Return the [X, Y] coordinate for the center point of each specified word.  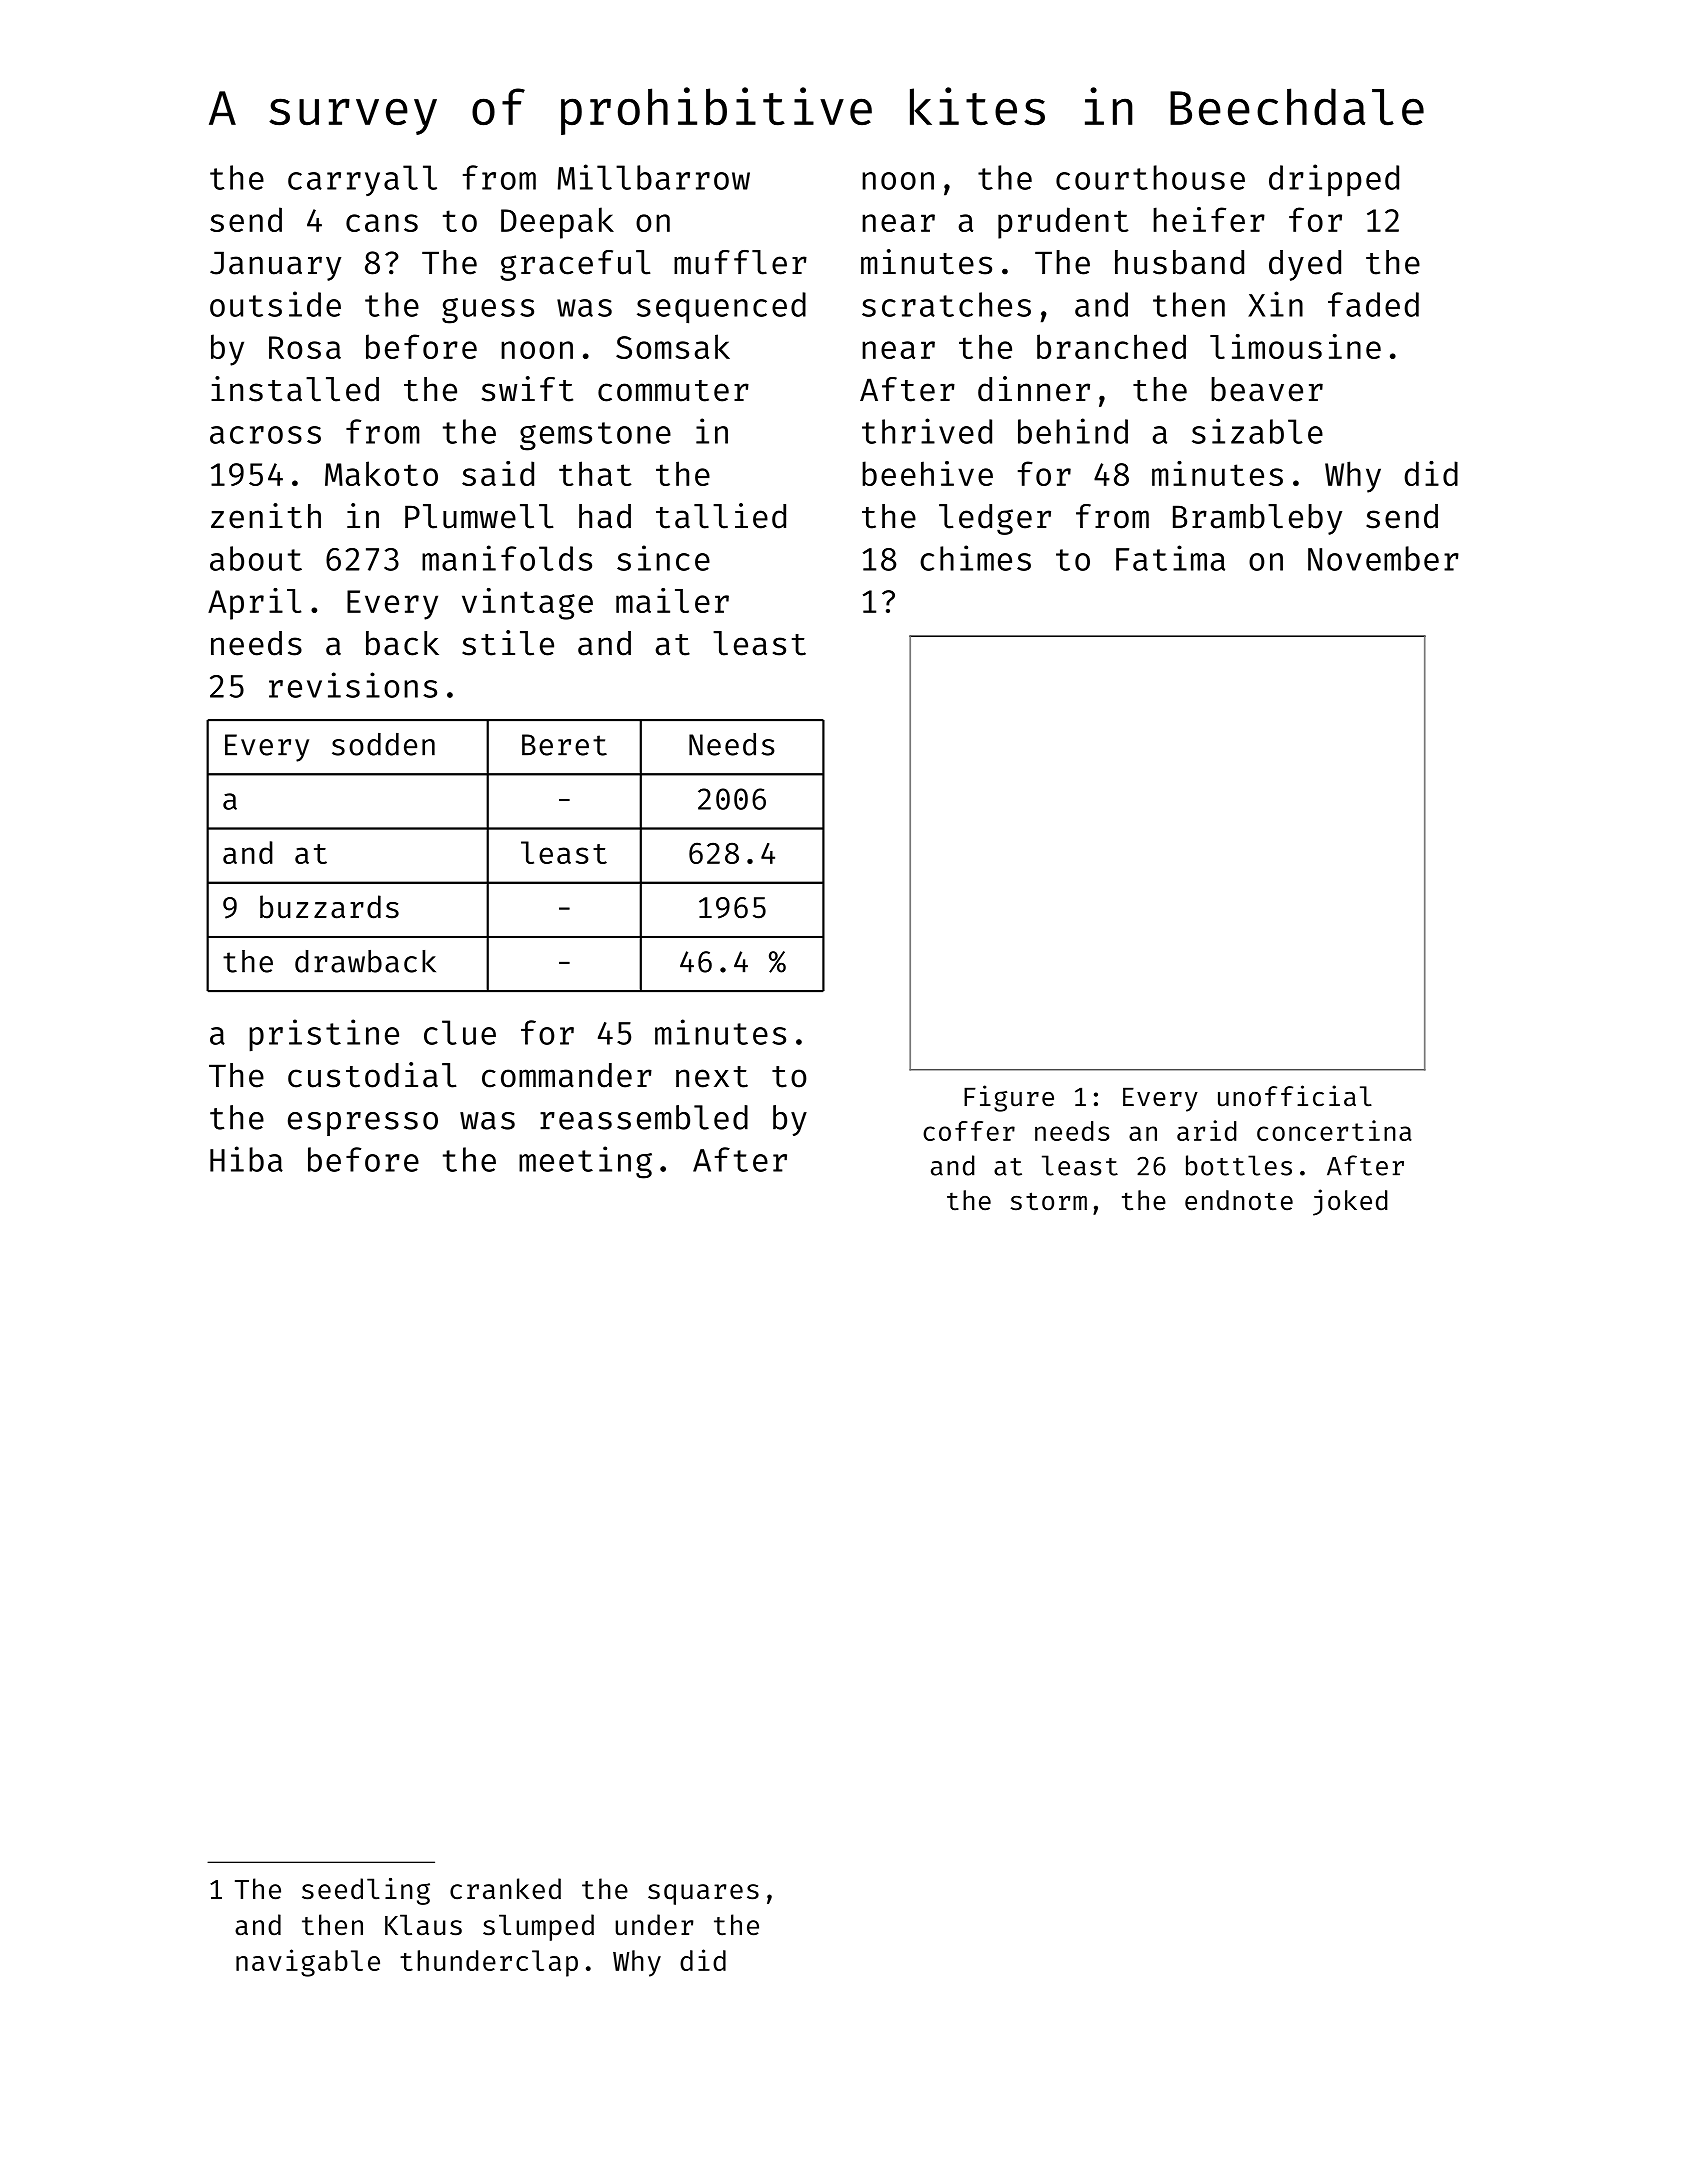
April [254, 604]
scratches [946, 304]
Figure [1009, 1098]
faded [1373, 304]
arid [1207, 1130]
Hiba [246, 1159]
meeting [585, 1162]
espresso [363, 1124]
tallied [721, 516]
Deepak [557, 223]
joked [1350, 1202]
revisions [353, 685]
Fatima [1170, 558]
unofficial [1295, 1096]
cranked [505, 1889]
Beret [564, 745]
